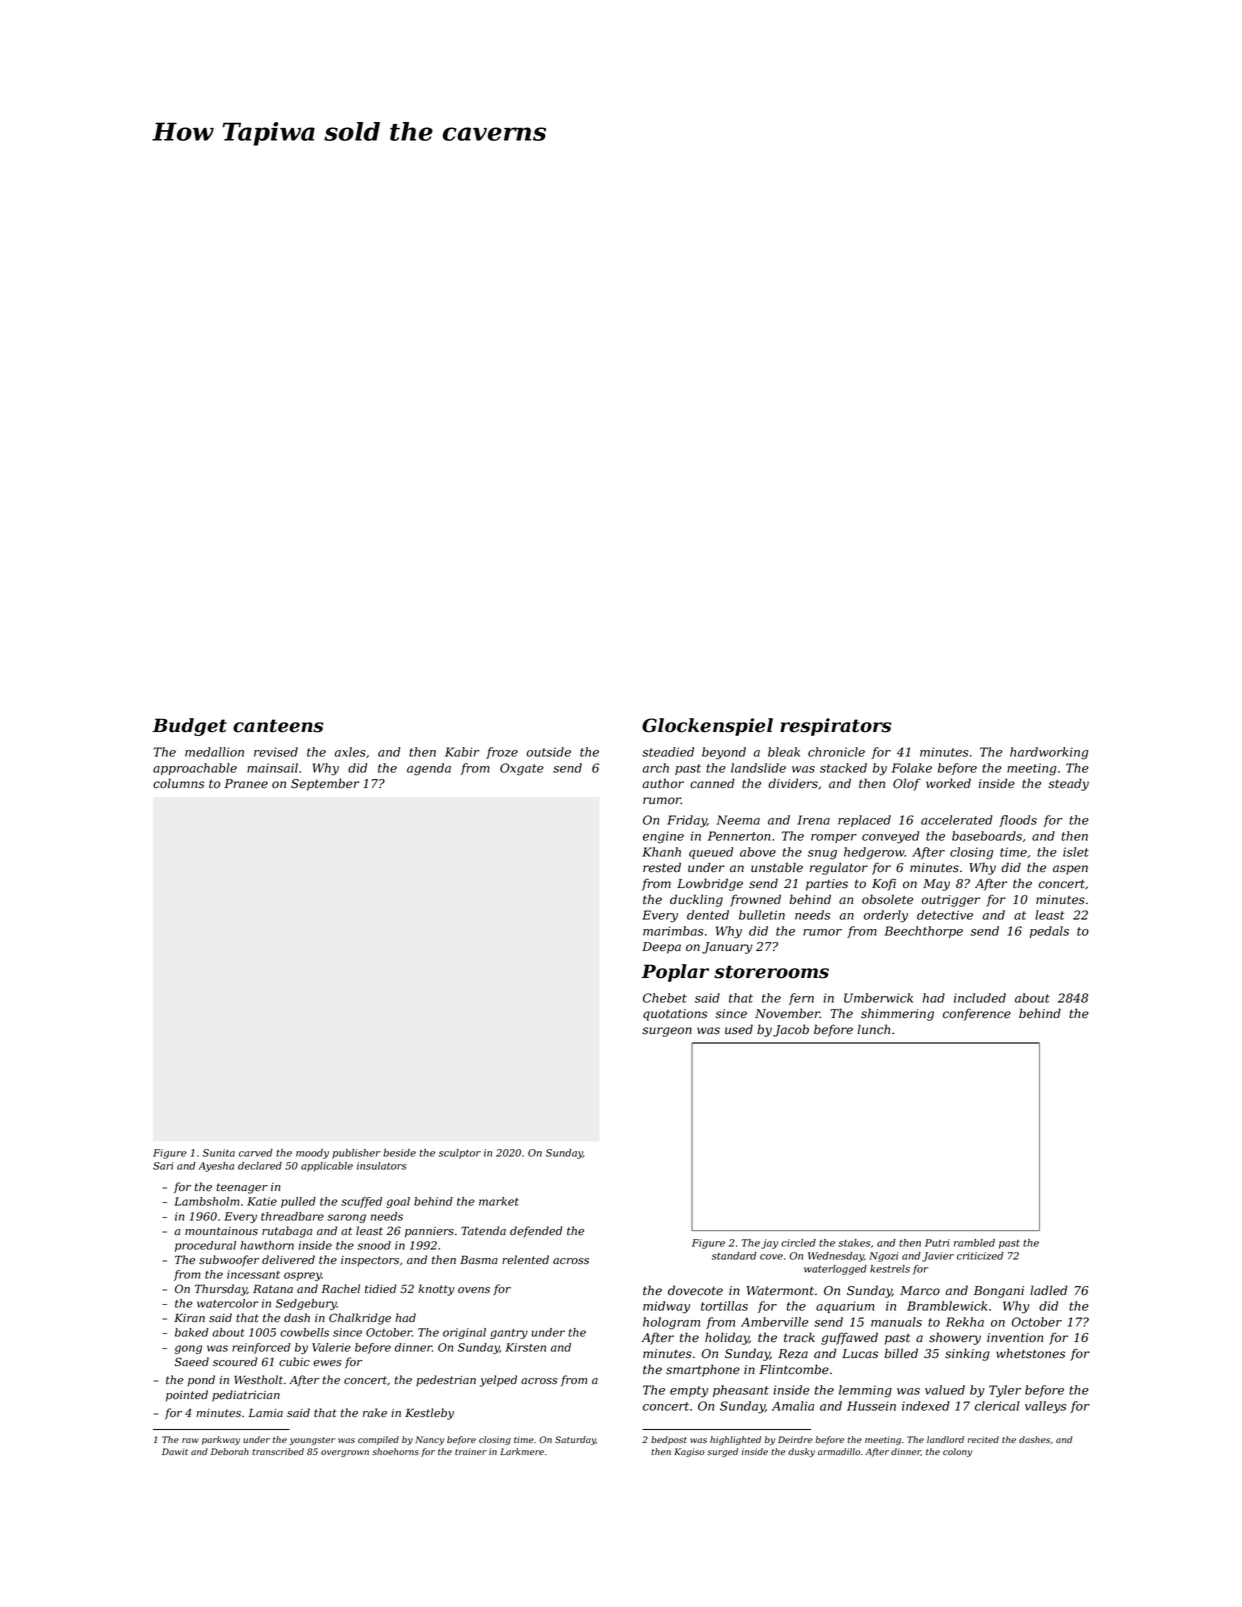  Describe the element at coordinates (474, 1290) in the document. I see `ovens` at that location.
